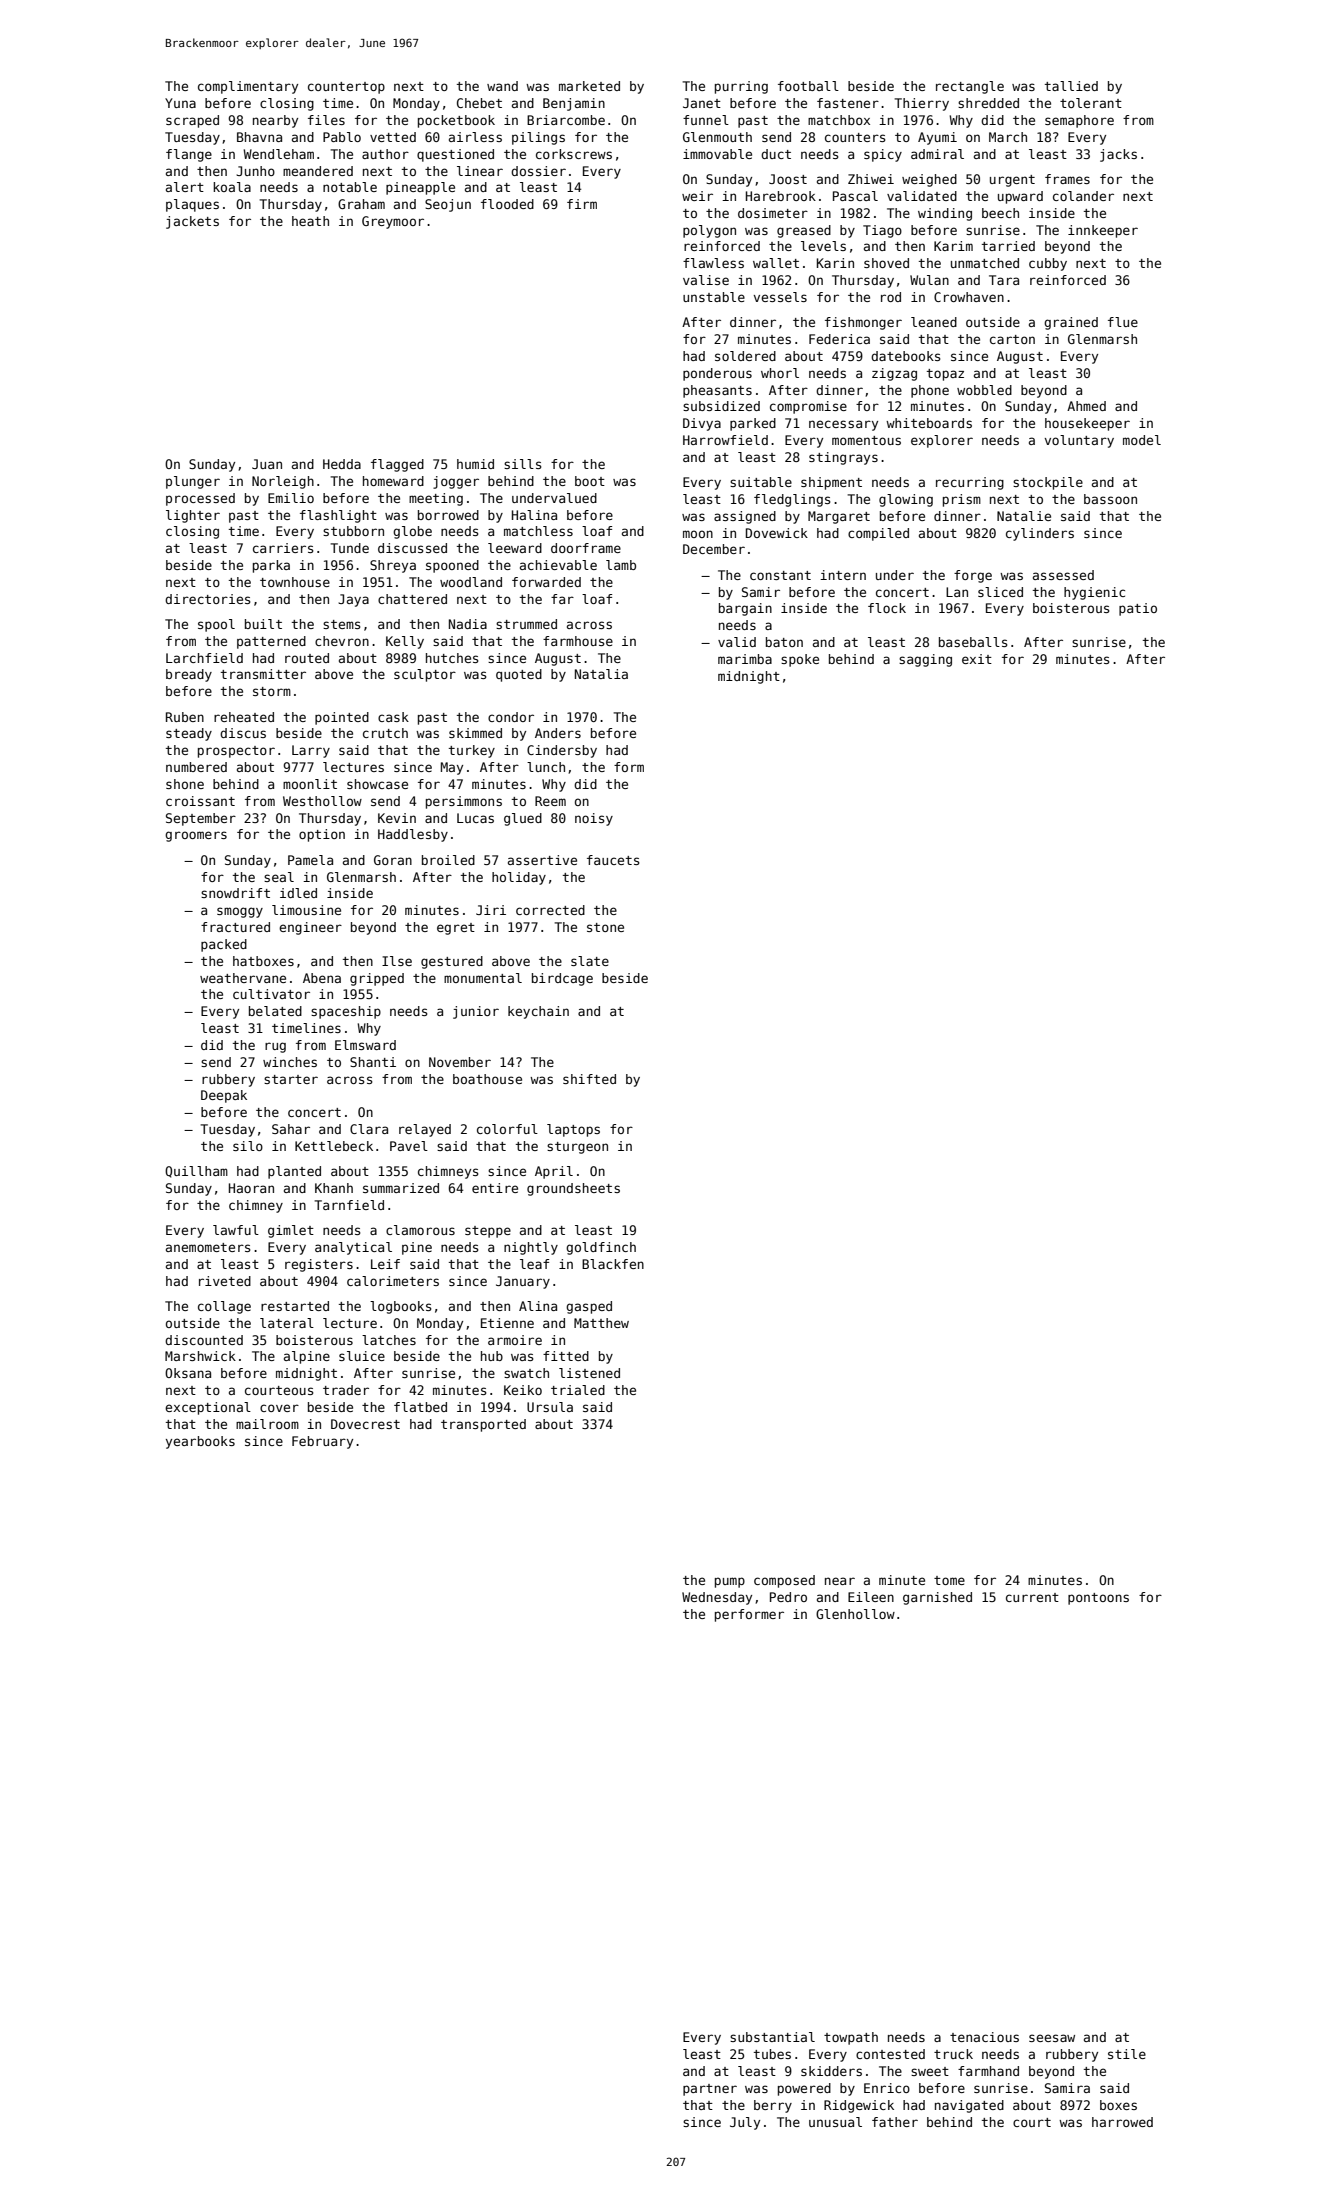 This screenshot has height=2193, width=1332. Describe the element at coordinates (1052, 2038) in the screenshot. I see `seesaw` at that location.
